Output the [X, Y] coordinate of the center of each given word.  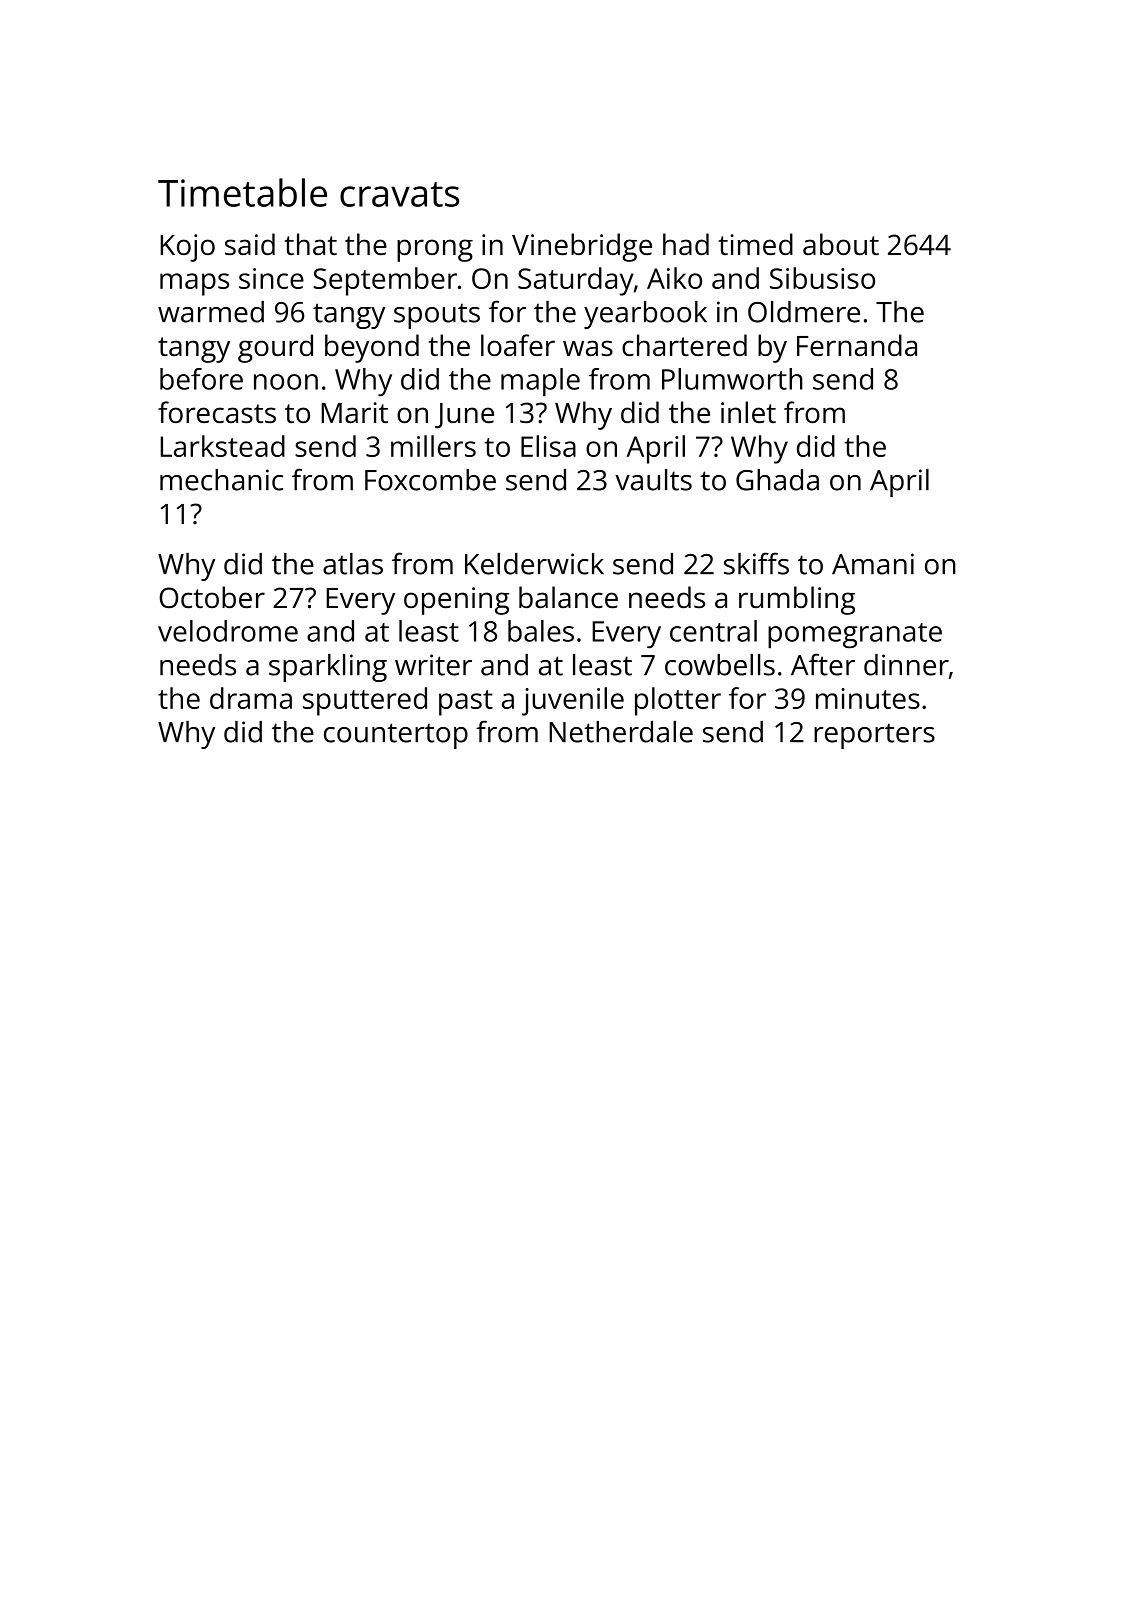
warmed [211, 312]
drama [251, 698]
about [841, 244]
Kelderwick [534, 564]
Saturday [576, 281]
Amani [873, 564]
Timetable [242, 192]
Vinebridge [582, 247]
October [212, 597]
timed [756, 244]
